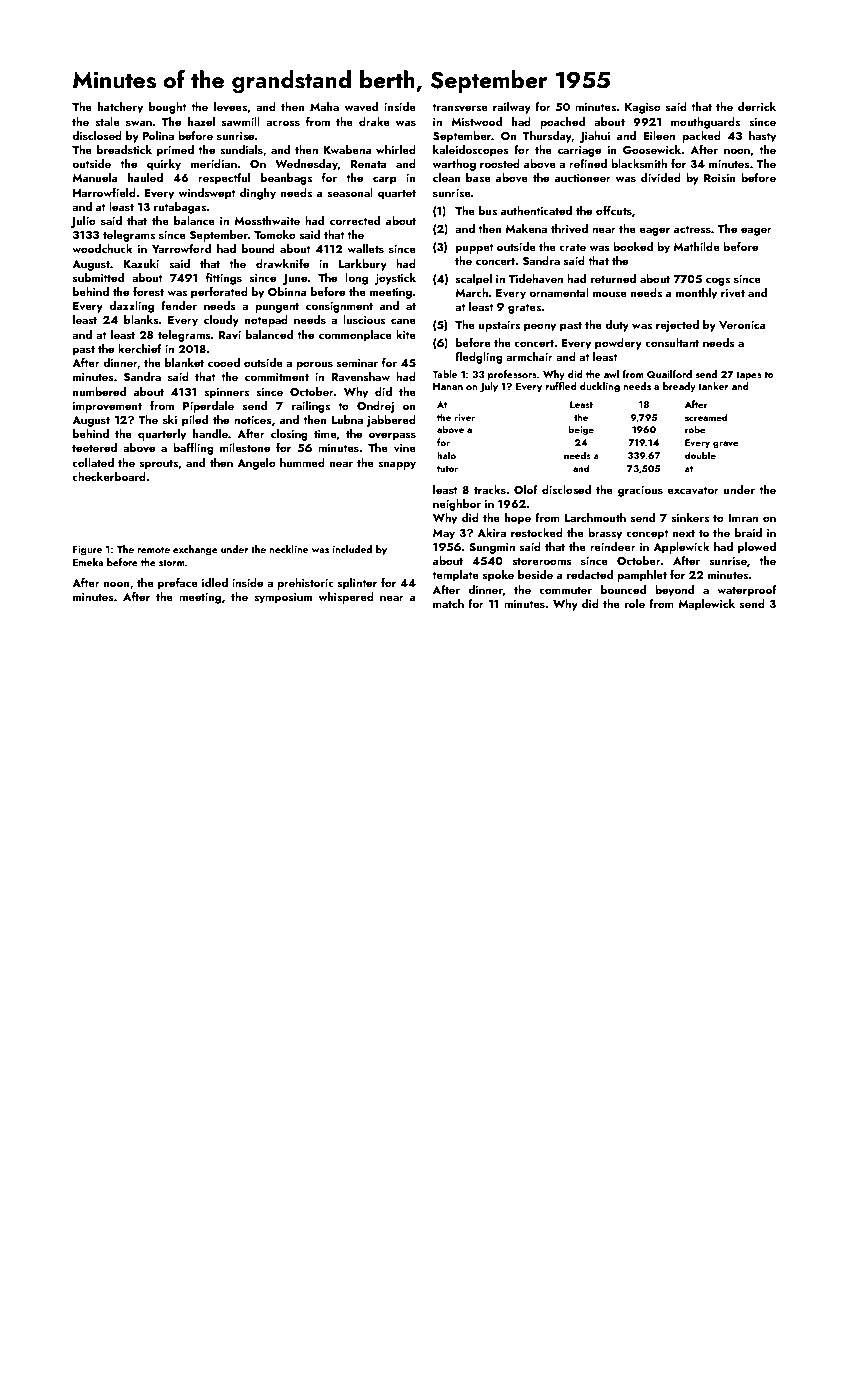 This screenshot has height=1400, width=849. What do you see at coordinates (120, 108) in the screenshot?
I see `hatchery` at bounding box center [120, 108].
